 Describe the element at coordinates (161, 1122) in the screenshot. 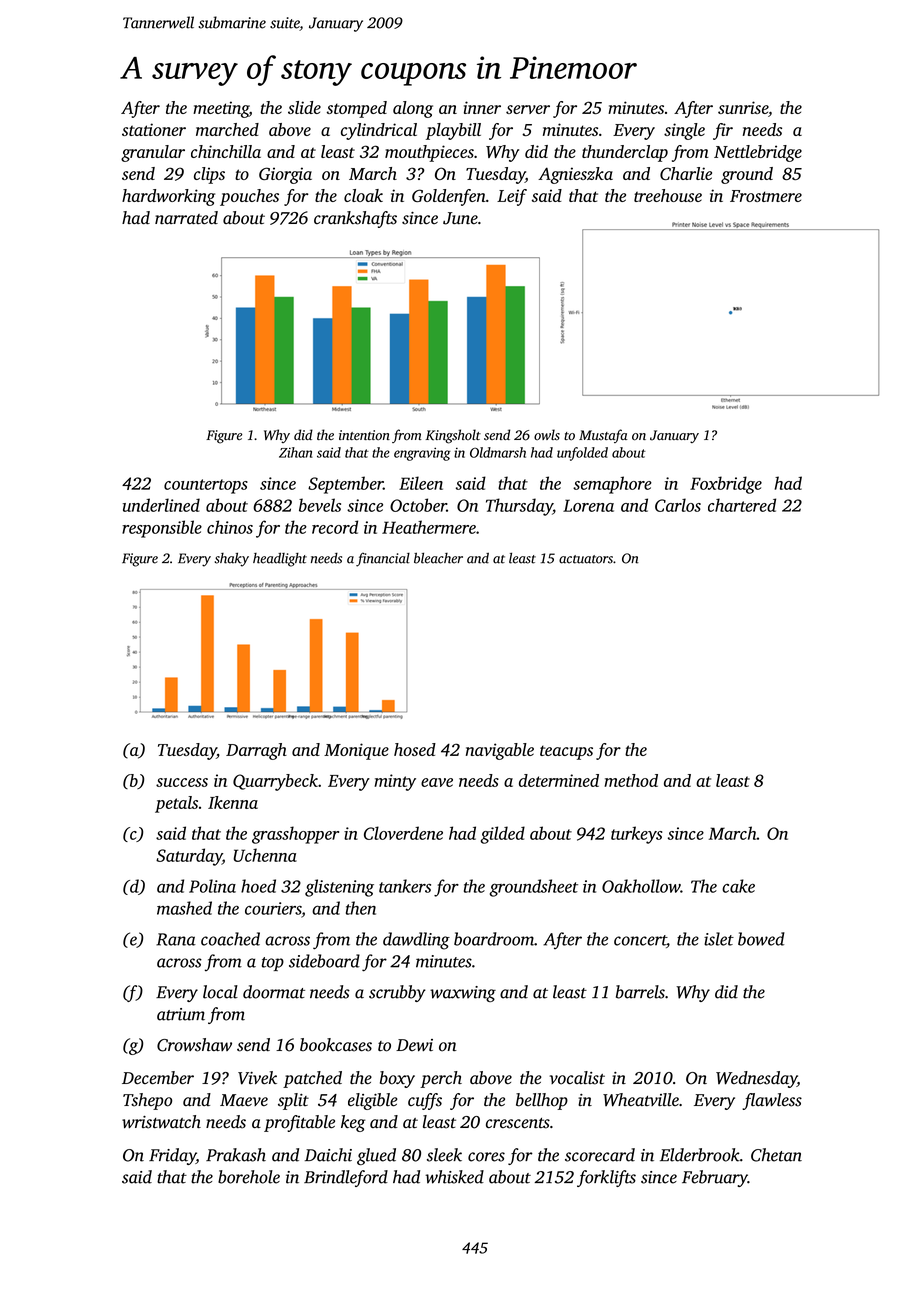

I see `wristwatch` at that location.
